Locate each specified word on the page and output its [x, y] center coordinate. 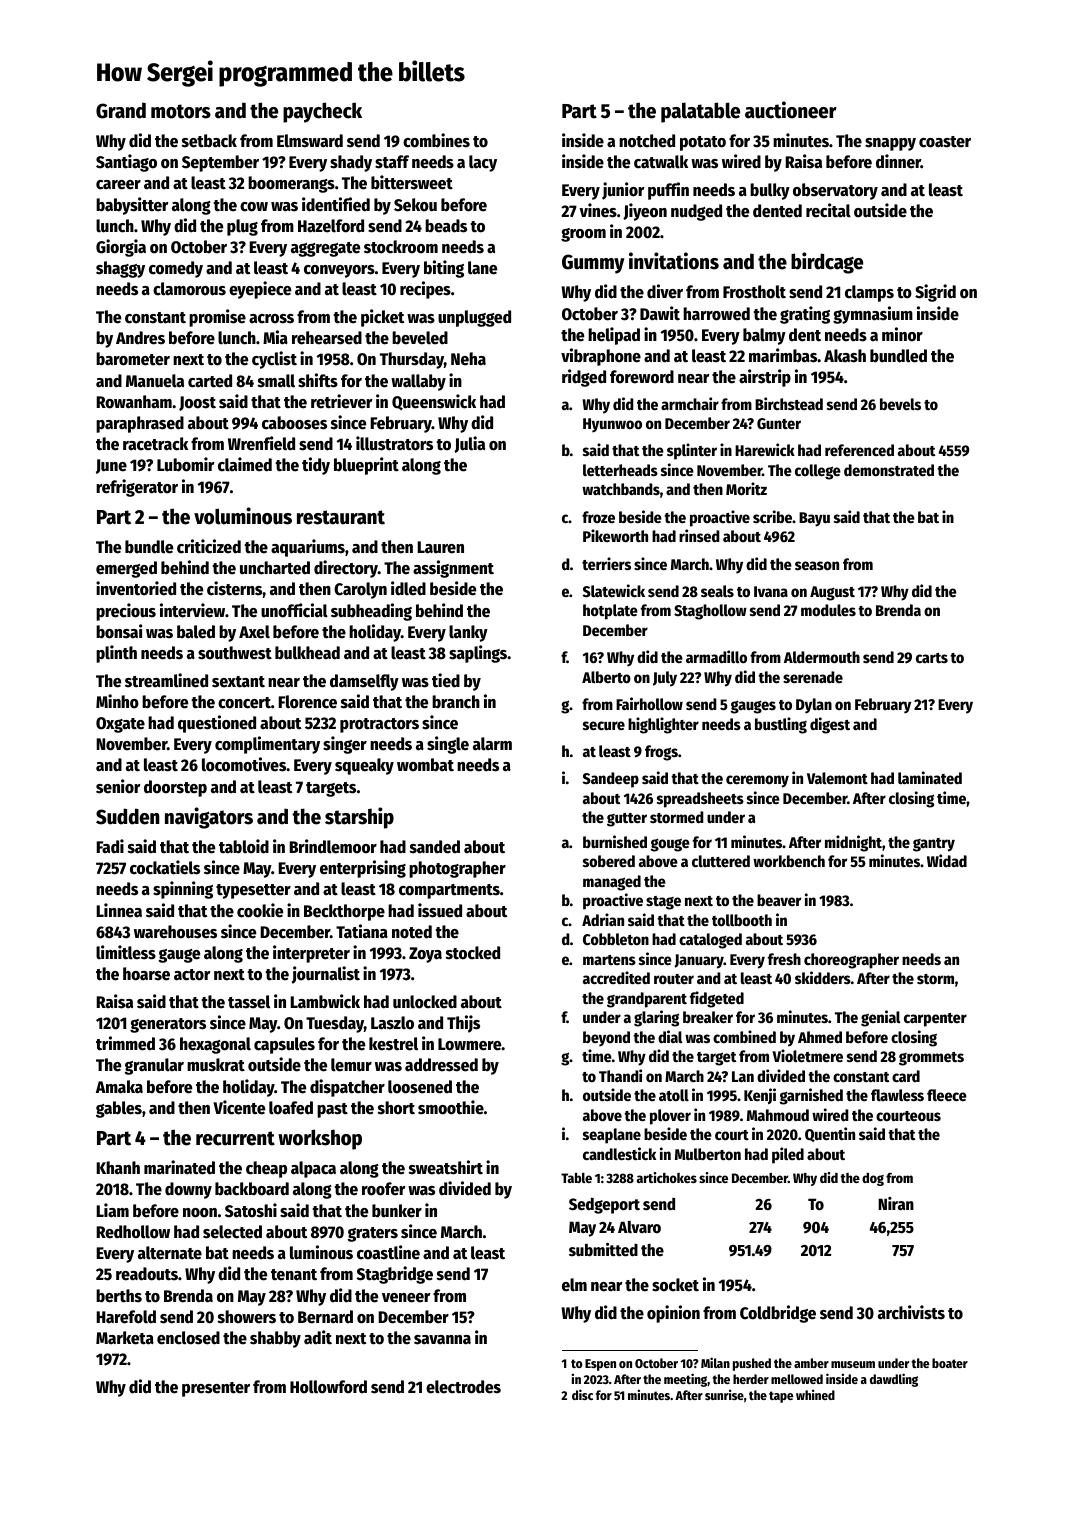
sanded [435, 847]
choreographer [851, 961]
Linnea [119, 910]
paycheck [322, 112]
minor [902, 334]
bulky [770, 191]
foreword [642, 377]
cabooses [294, 423]
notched [647, 141]
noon [200, 1213]
